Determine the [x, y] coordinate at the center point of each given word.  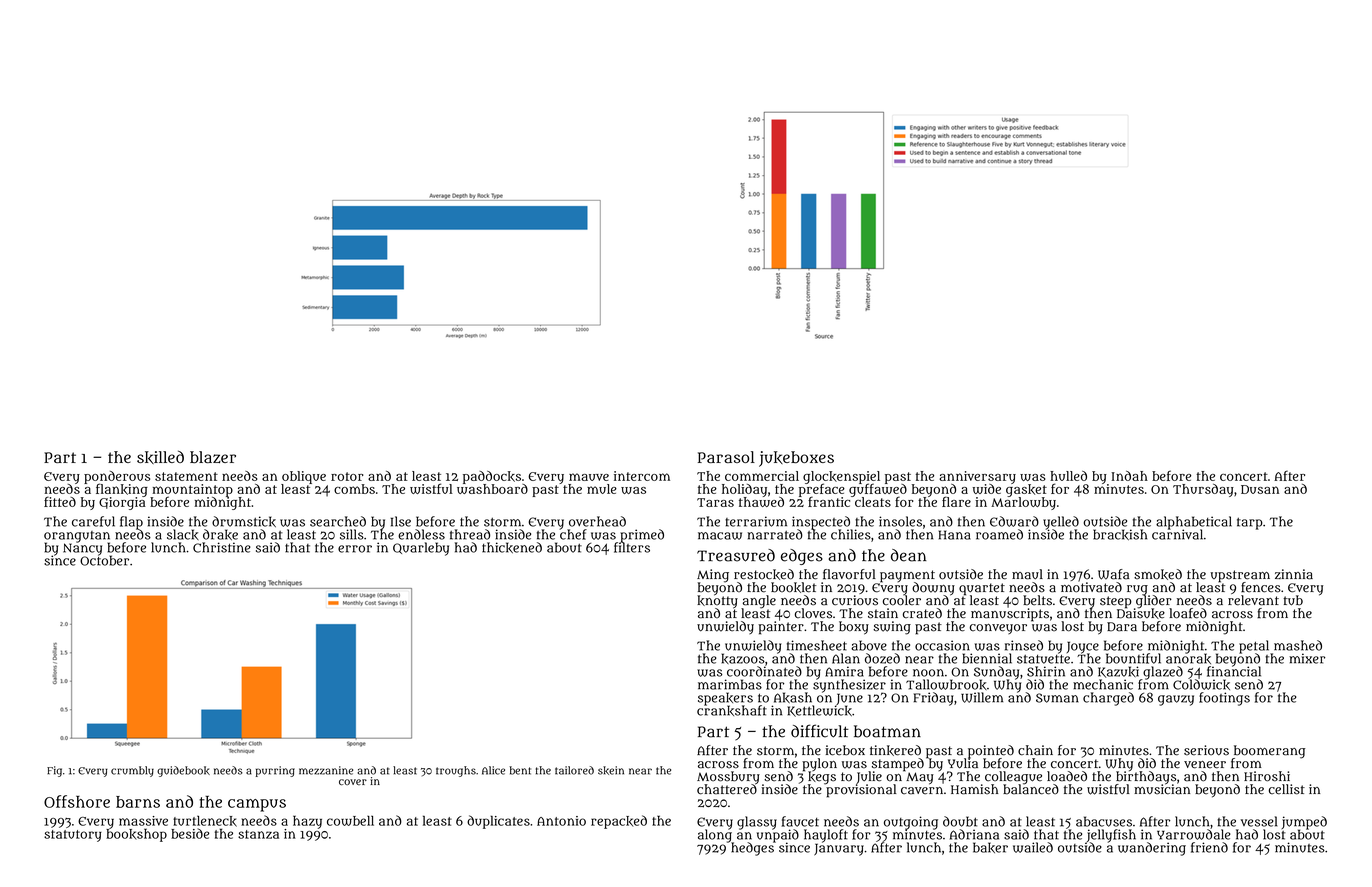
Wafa [1113, 574]
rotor [347, 476]
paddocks [492, 477]
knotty [717, 601]
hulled [1068, 476]
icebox [845, 750]
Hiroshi [1267, 776]
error [355, 549]
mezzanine [326, 770]
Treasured [736, 555]
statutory [73, 836]
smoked [1158, 574]
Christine [222, 547]
